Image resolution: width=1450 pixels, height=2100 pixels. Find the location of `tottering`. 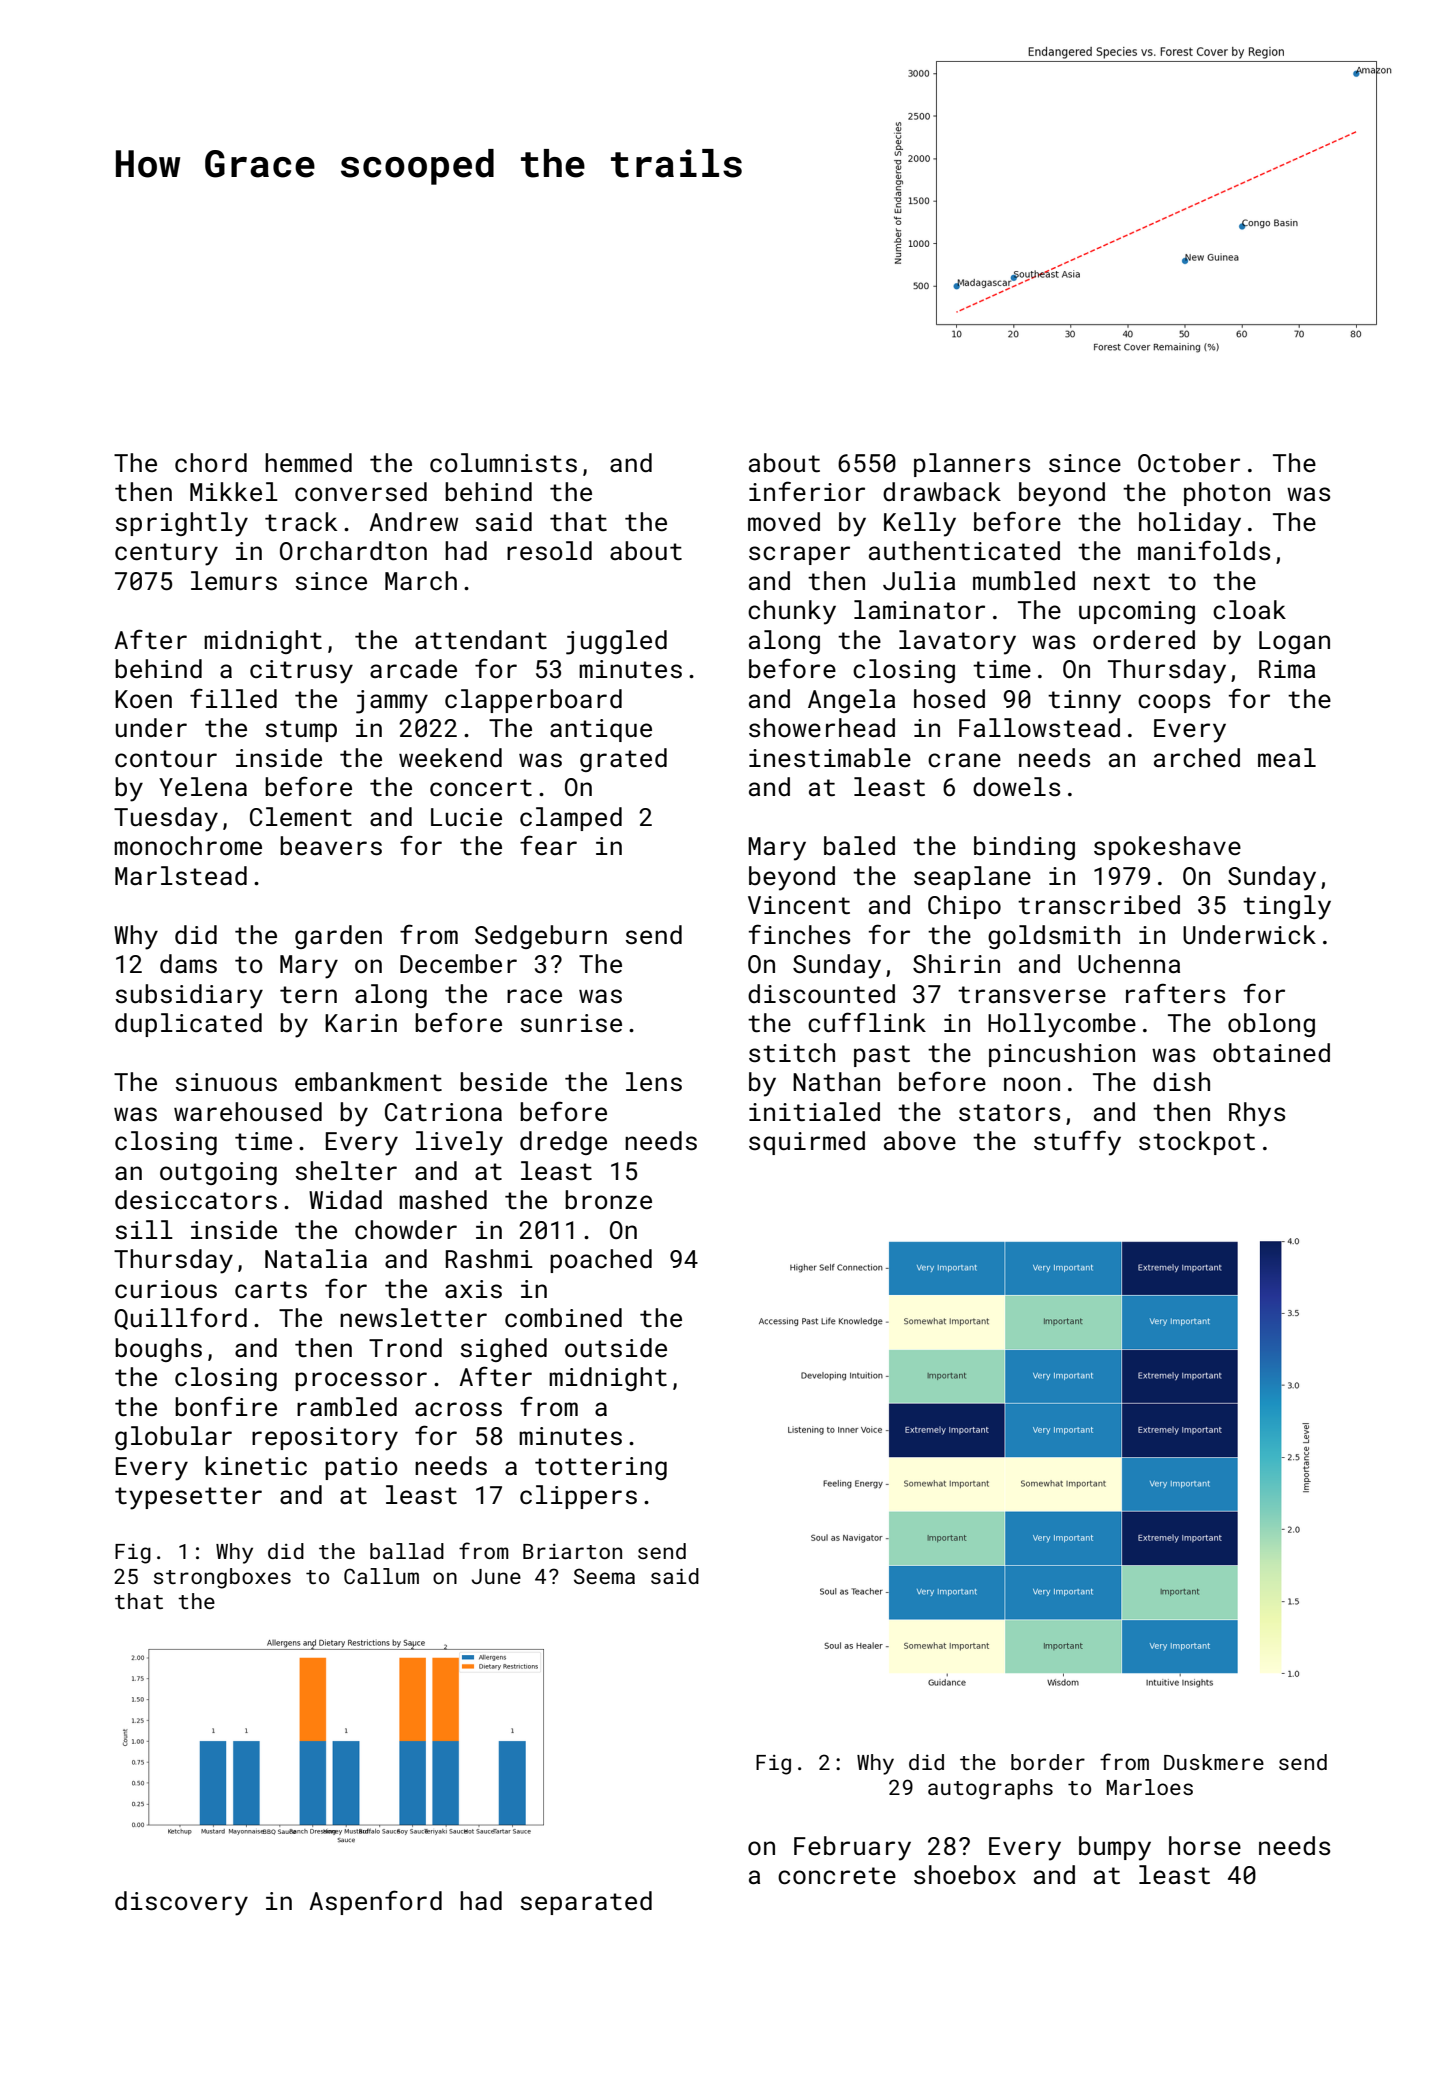

tottering is located at coordinates (601, 1468).
